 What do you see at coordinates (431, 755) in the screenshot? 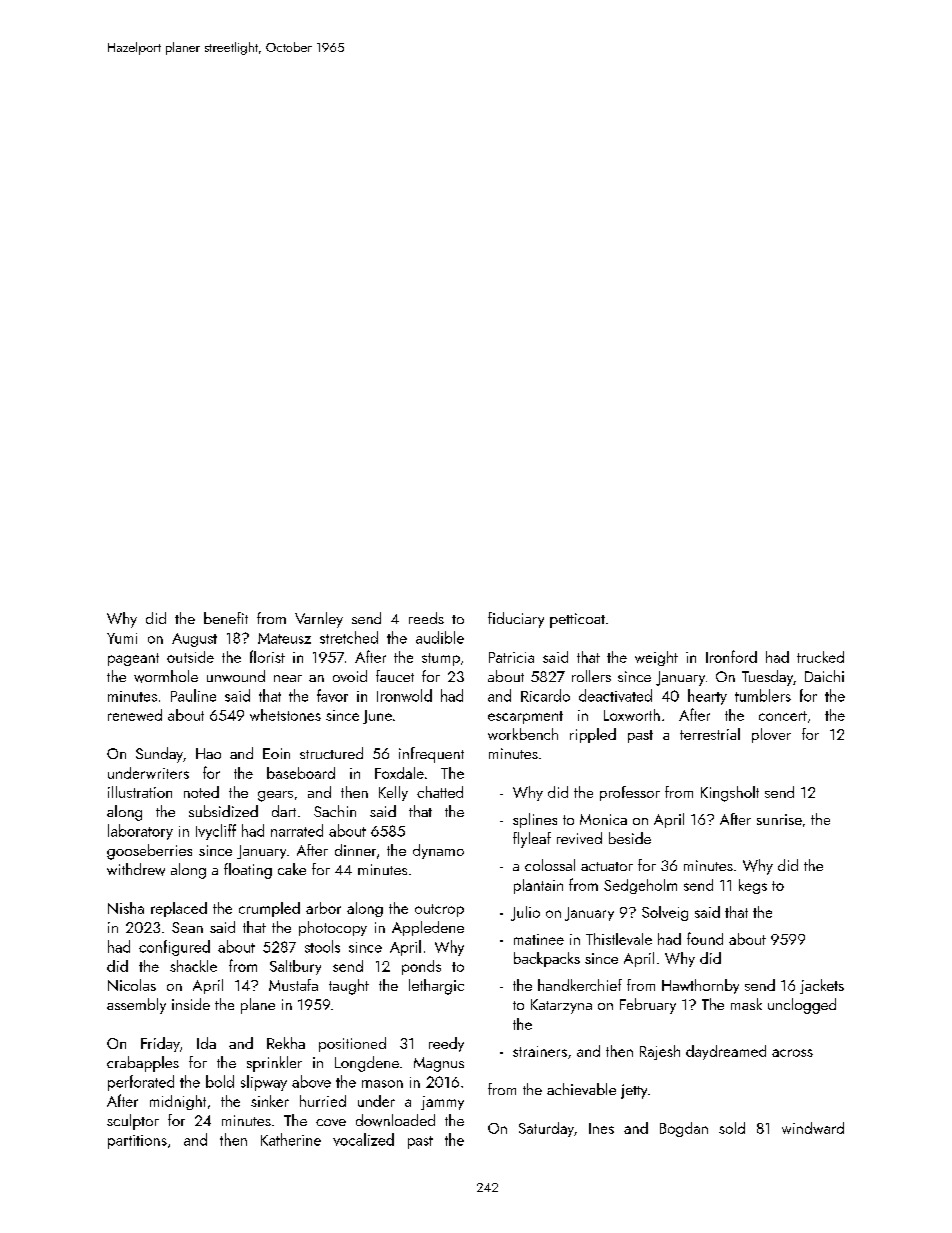
I see `infrequent` at bounding box center [431, 755].
